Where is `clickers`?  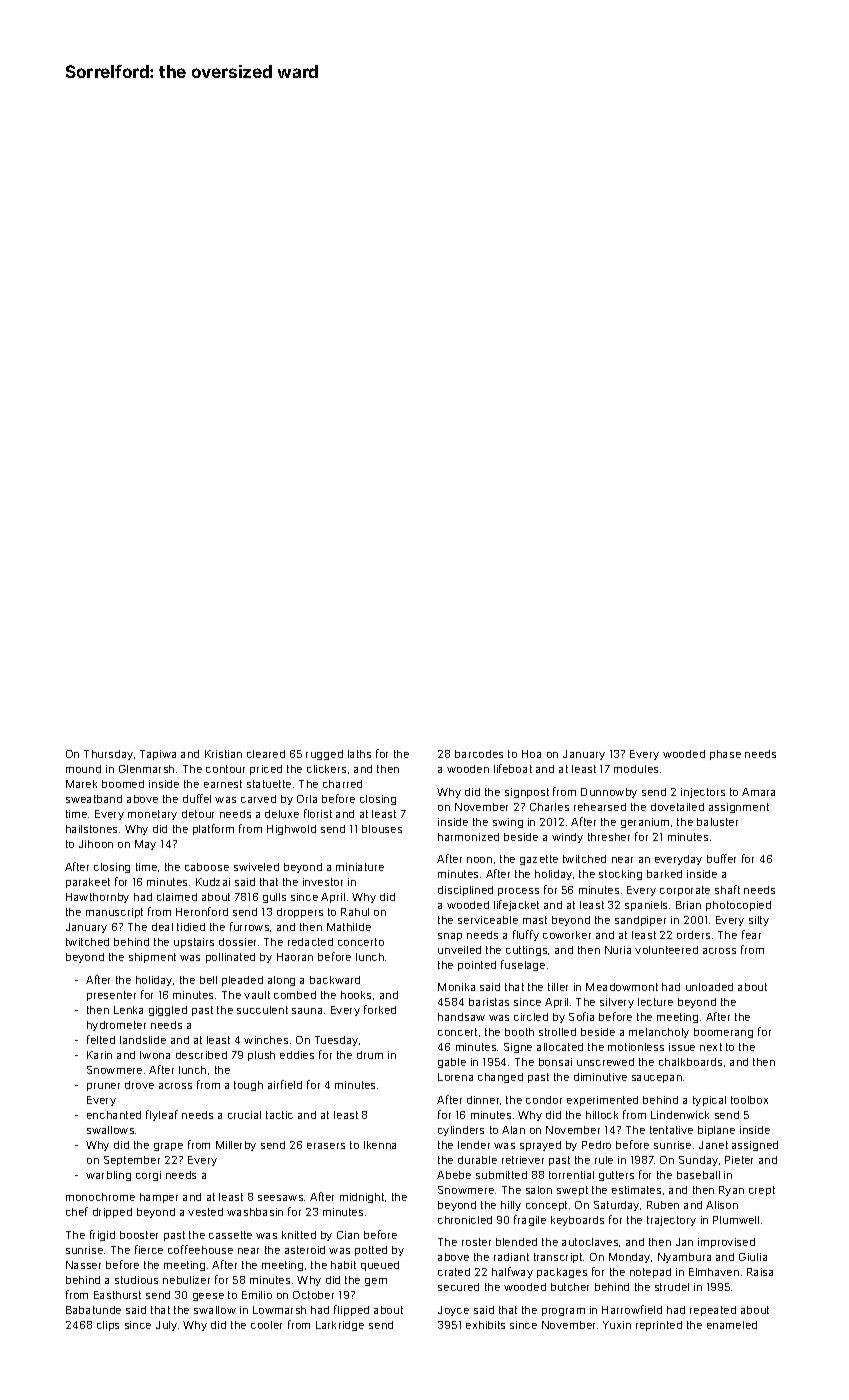
clickers is located at coordinates (326, 769).
